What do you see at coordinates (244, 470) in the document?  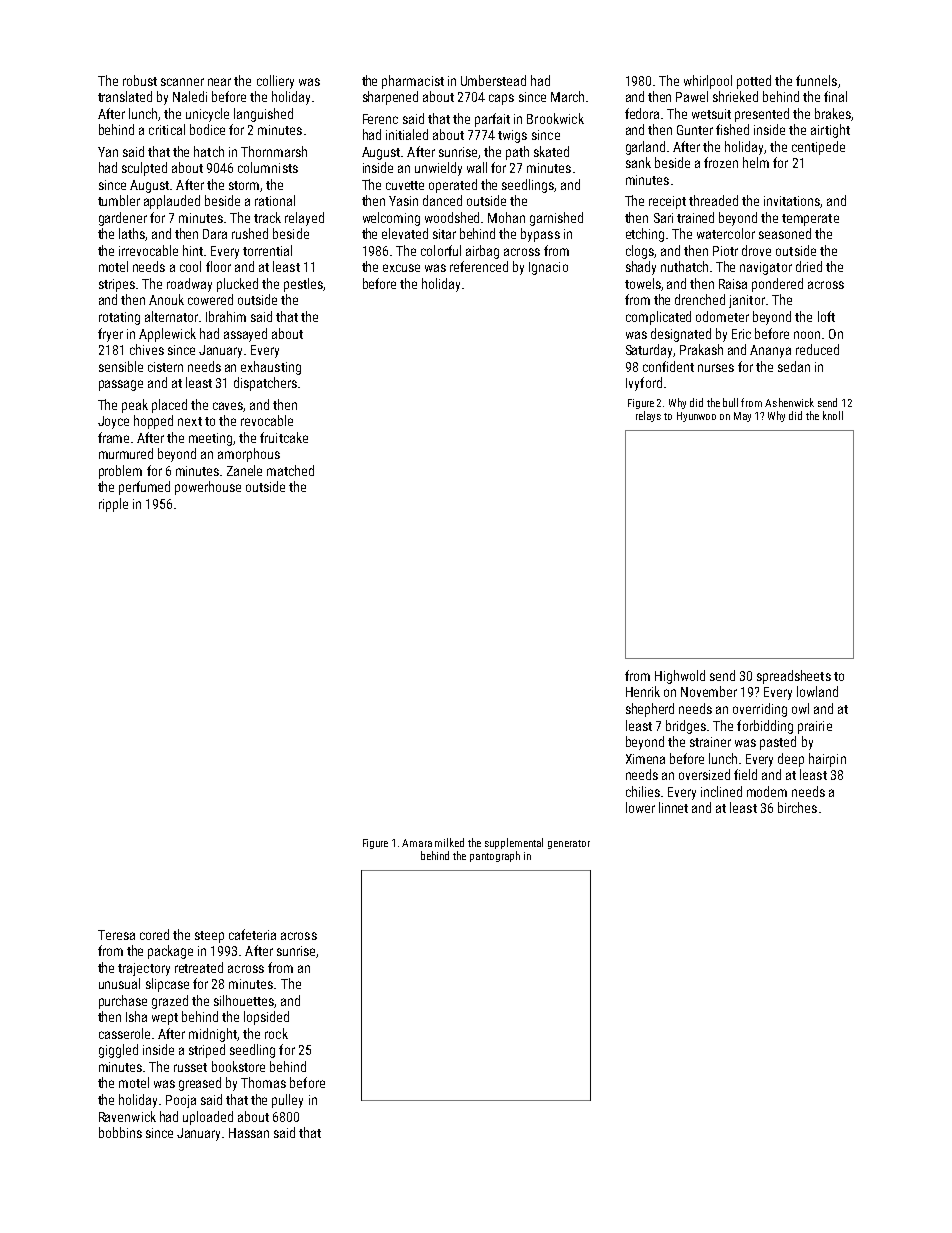 I see `Zanele` at bounding box center [244, 470].
